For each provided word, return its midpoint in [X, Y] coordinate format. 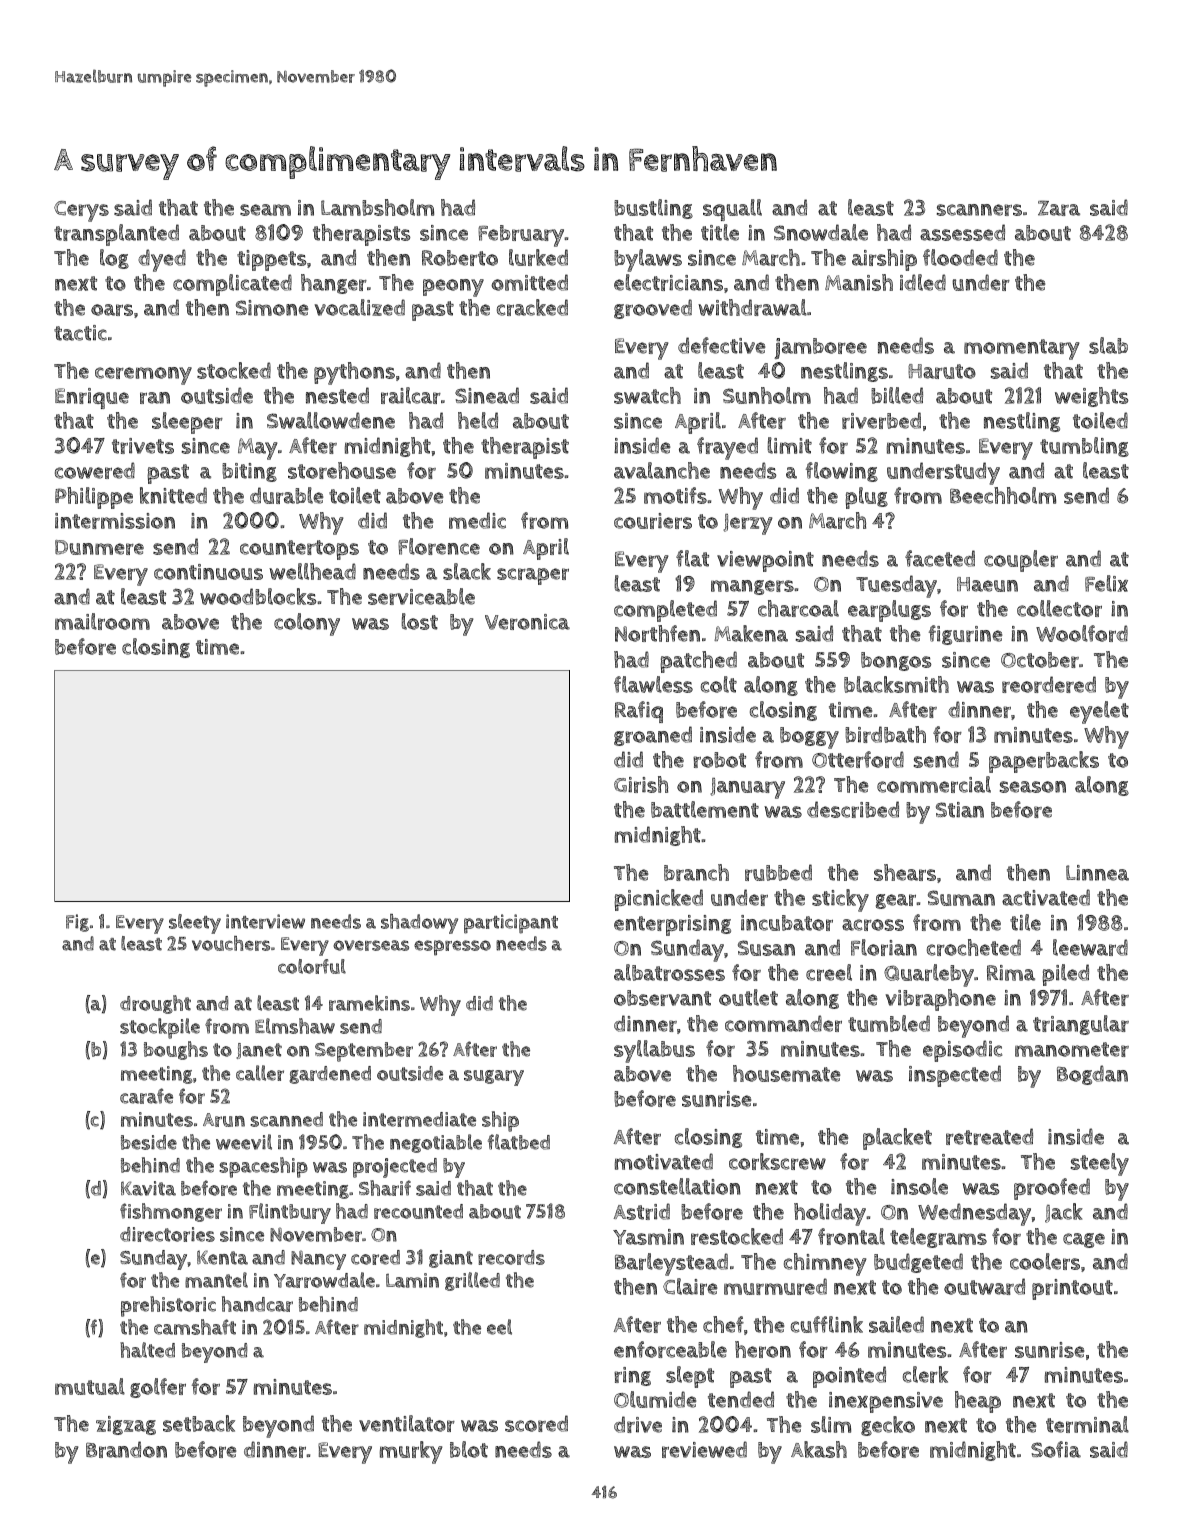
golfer [158, 1388]
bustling [653, 209]
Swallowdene [331, 420]
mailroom [102, 621]
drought [155, 1004]
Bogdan [1092, 1075]
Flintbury [290, 1213]
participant [511, 924]
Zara [1059, 208]
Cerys [81, 211]
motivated [664, 1161]
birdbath [885, 734]
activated [1046, 897]
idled [923, 282]
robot [719, 760]
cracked [532, 307]
